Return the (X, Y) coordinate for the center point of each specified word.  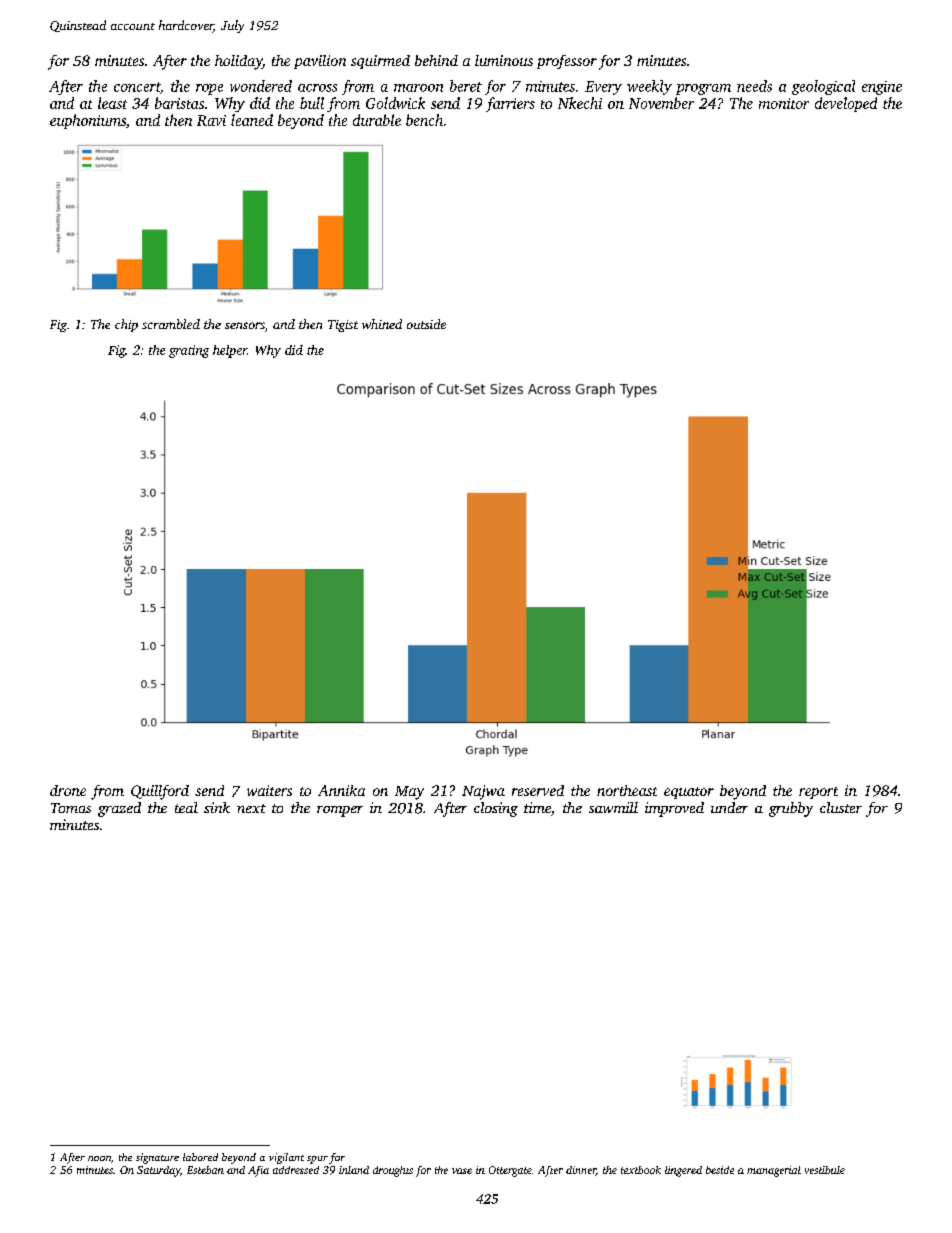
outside (426, 324)
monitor (784, 103)
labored (200, 1157)
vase (462, 1171)
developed (846, 104)
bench (424, 120)
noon (99, 1158)
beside (720, 1170)
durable (377, 120)
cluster (841, 807)
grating (189, 351)
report (818, 793)
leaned (252, 120)
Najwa (483, 792)
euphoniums (88, 121)
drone (68, 790)
